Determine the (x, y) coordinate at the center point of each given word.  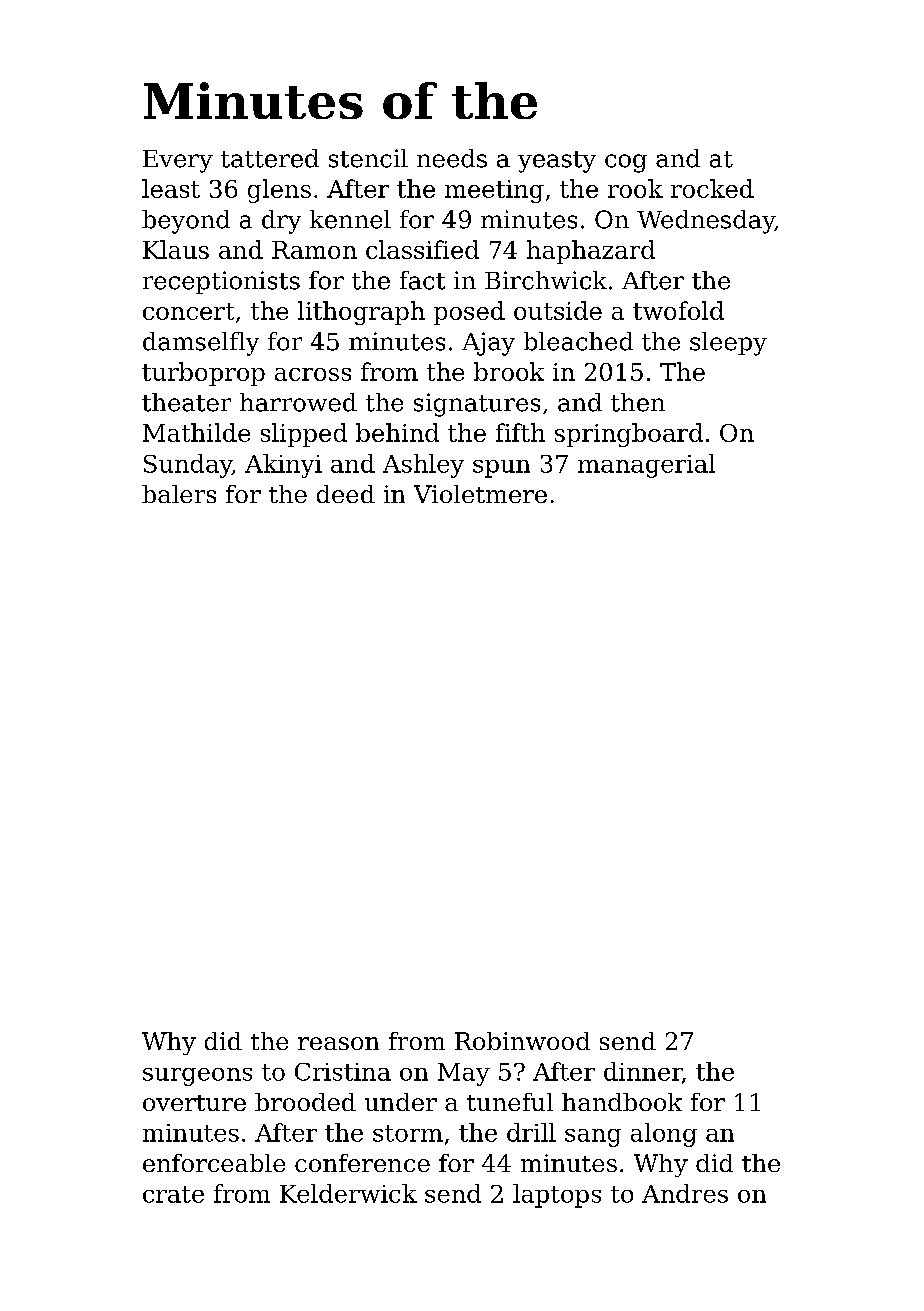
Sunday (188, 466)
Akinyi (283, 466)
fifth (520, 432)
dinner (643, 1071)
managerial (646, 466)
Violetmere (480, 494)
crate (173, 1194)
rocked (712, 188)
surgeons (197, 1077)
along (664, 1135)
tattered (270, 158)
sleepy (728, 344)
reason (338, 1043)
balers (179, 494)
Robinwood (522, 1041)
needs (452, 158)
